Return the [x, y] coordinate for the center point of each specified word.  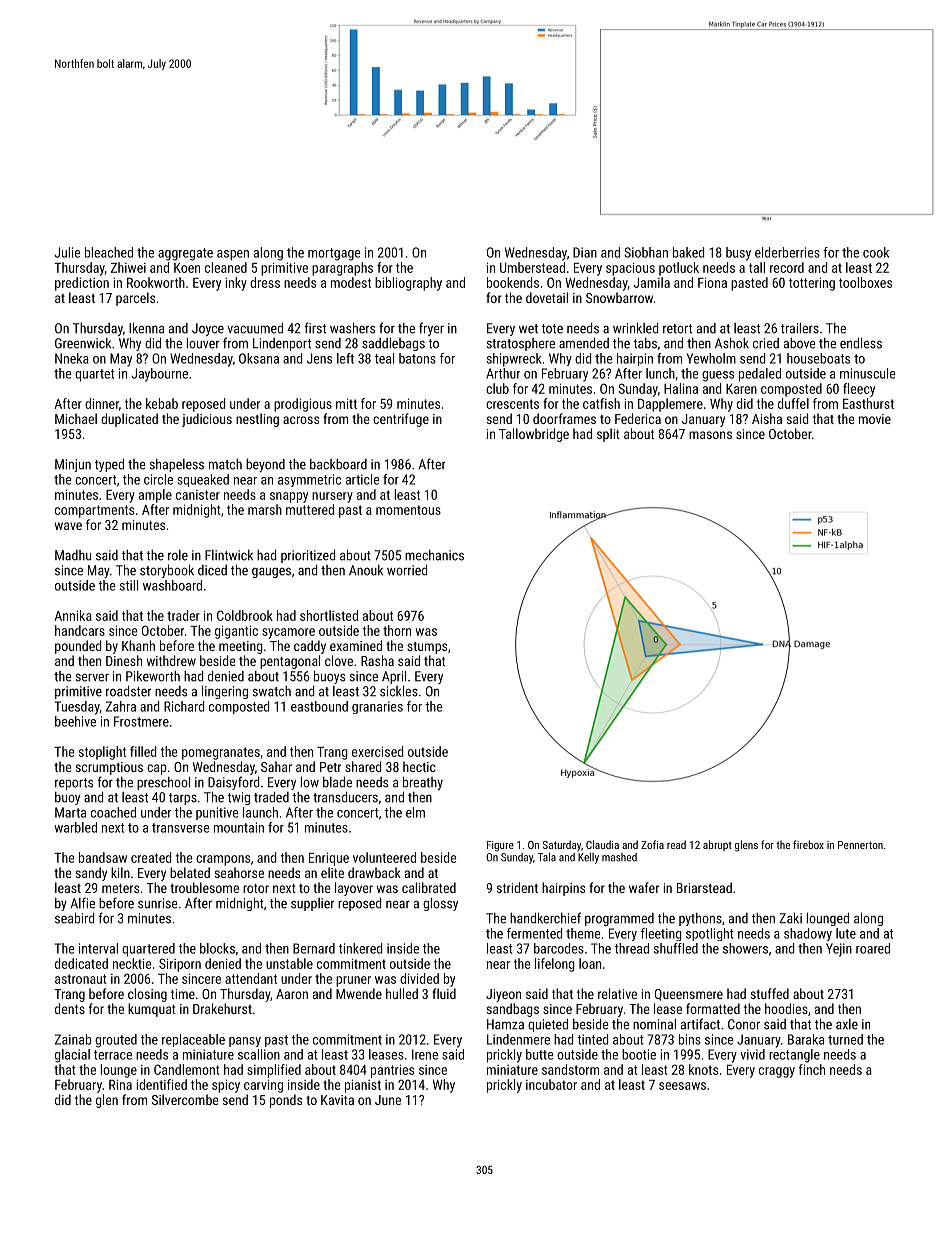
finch [812, 1069]
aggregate [185, 254]
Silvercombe [185, 1099]
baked [688, 252]
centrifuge [401, 420]
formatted [713, 1008]
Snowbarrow [619, 297]
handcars [80, 630]
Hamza [505, 1024]
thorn [397, 630]
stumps [427, 648]
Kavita [337, 1100]
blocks [217, 948]
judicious [207, 420]
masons [710, 435]
